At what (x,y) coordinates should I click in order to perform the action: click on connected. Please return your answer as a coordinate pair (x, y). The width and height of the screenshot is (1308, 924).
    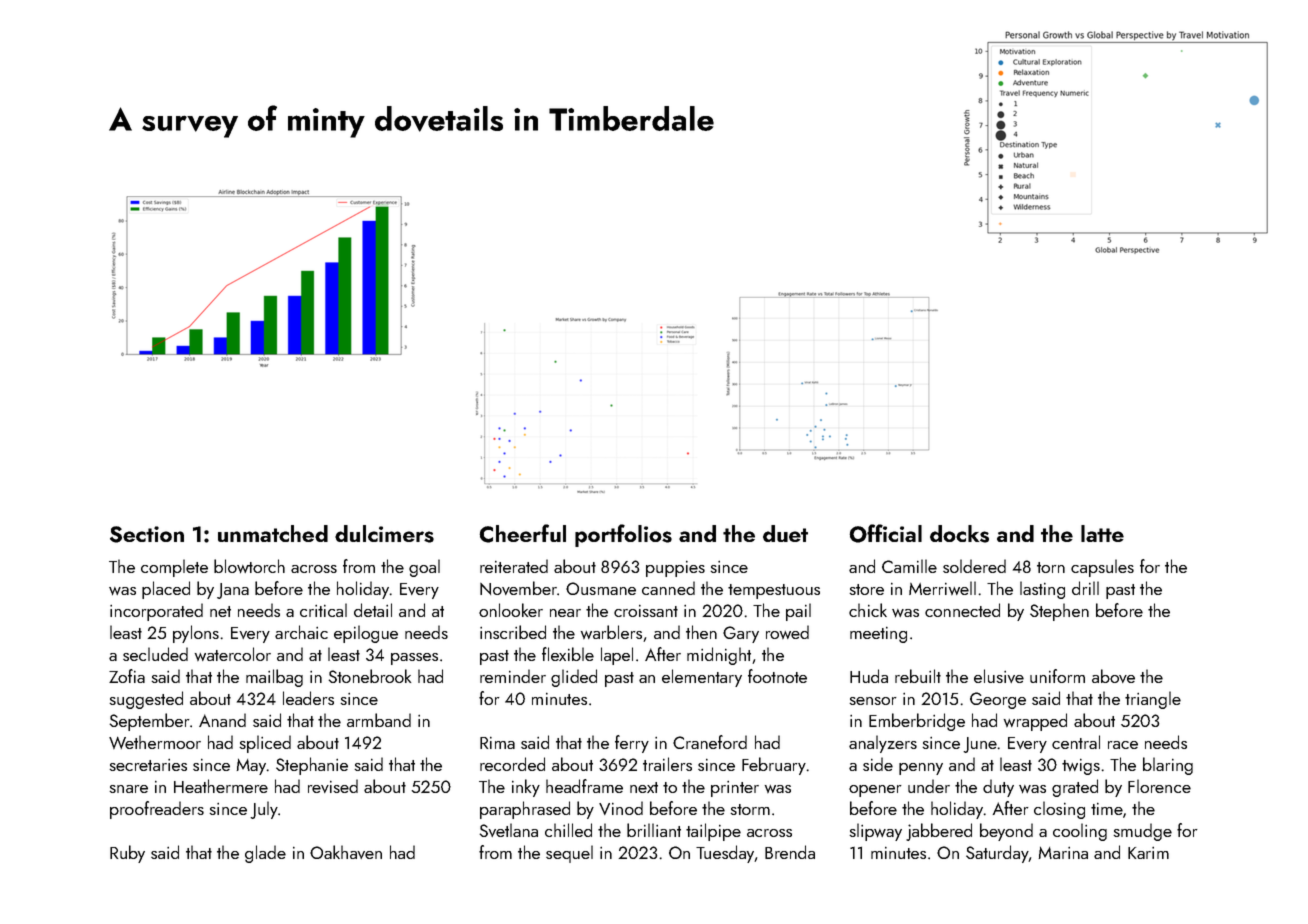
    Looking at the image, I should click on (962, 610).
